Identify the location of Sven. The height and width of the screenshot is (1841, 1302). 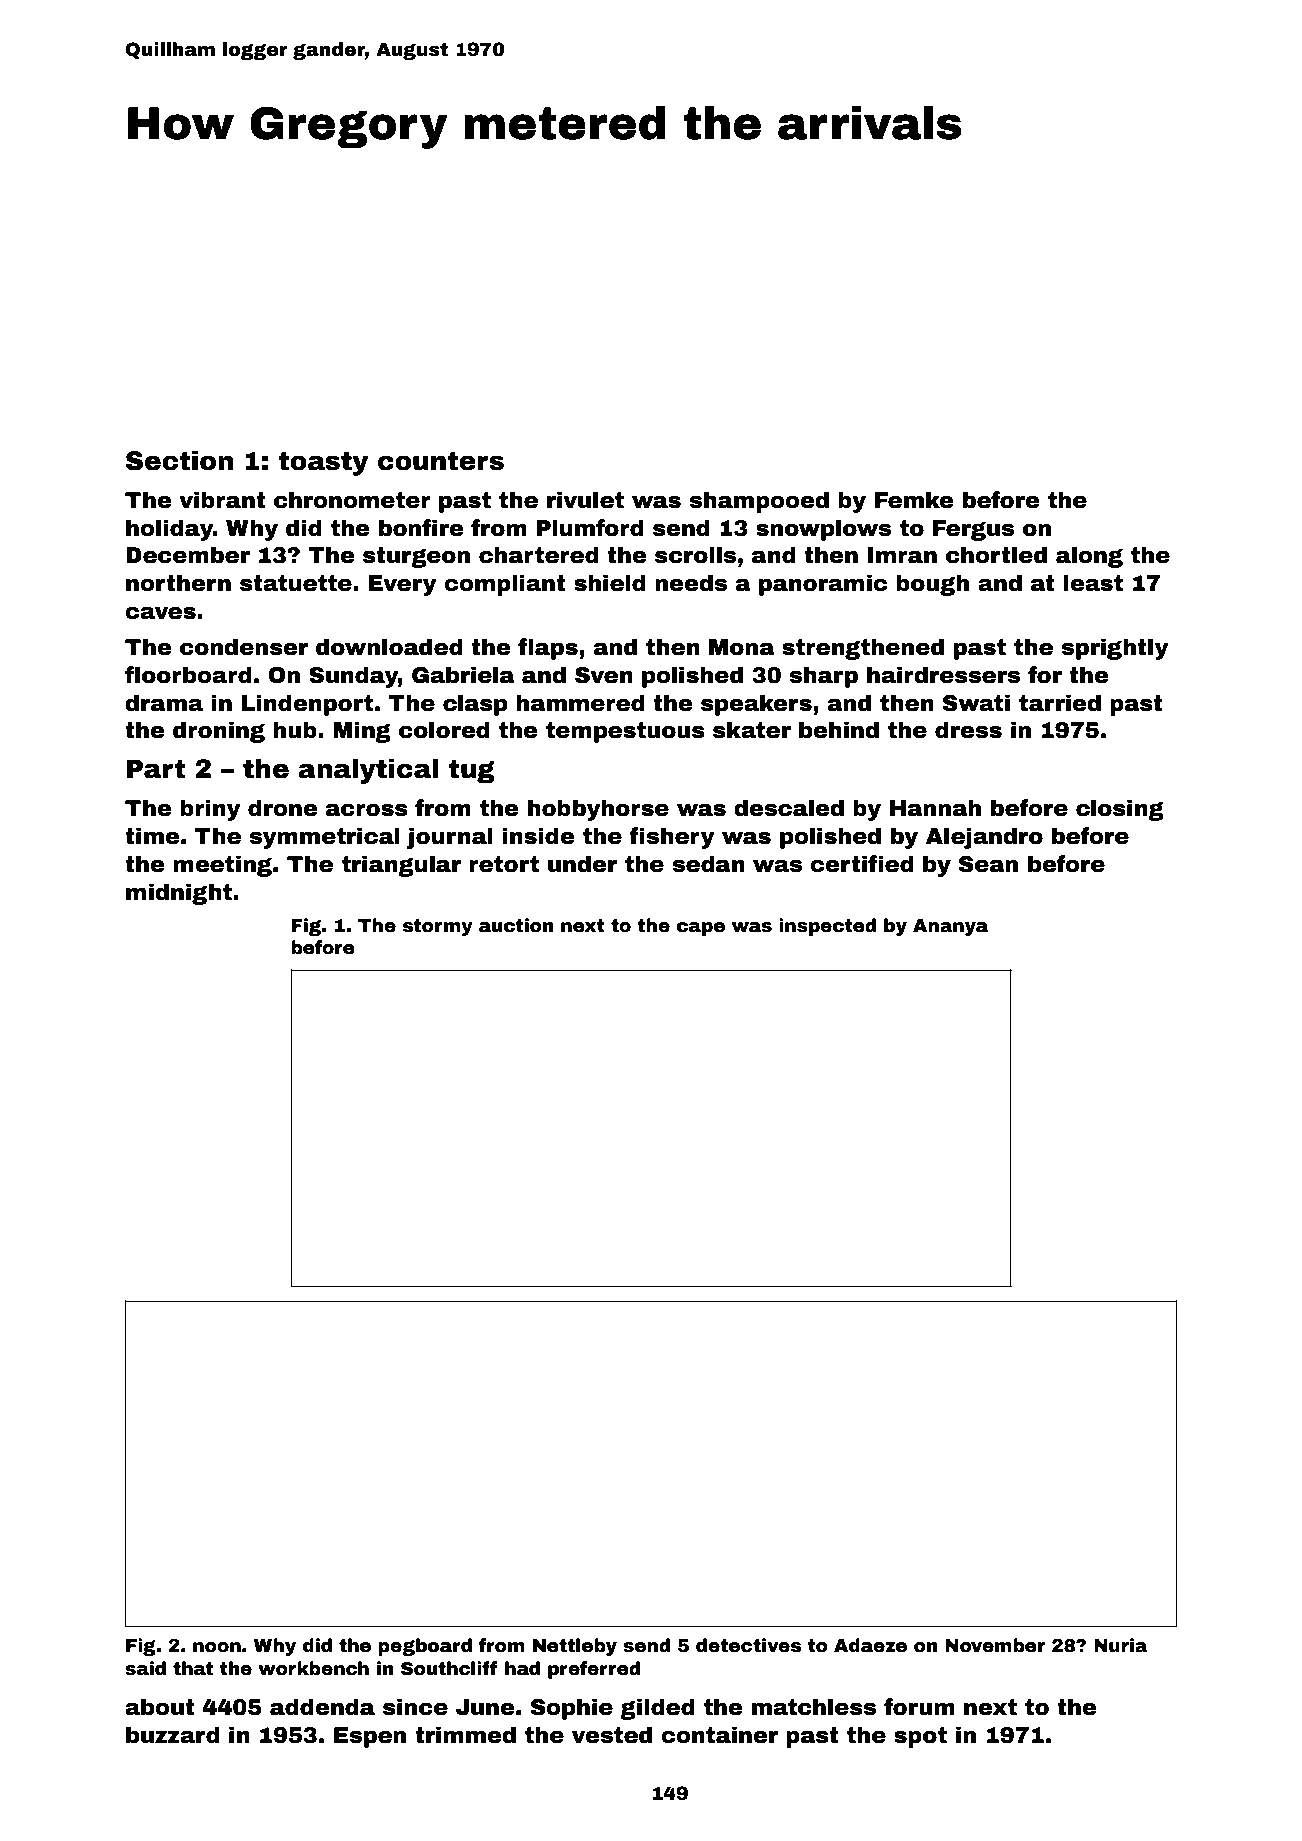
(604, 675).
